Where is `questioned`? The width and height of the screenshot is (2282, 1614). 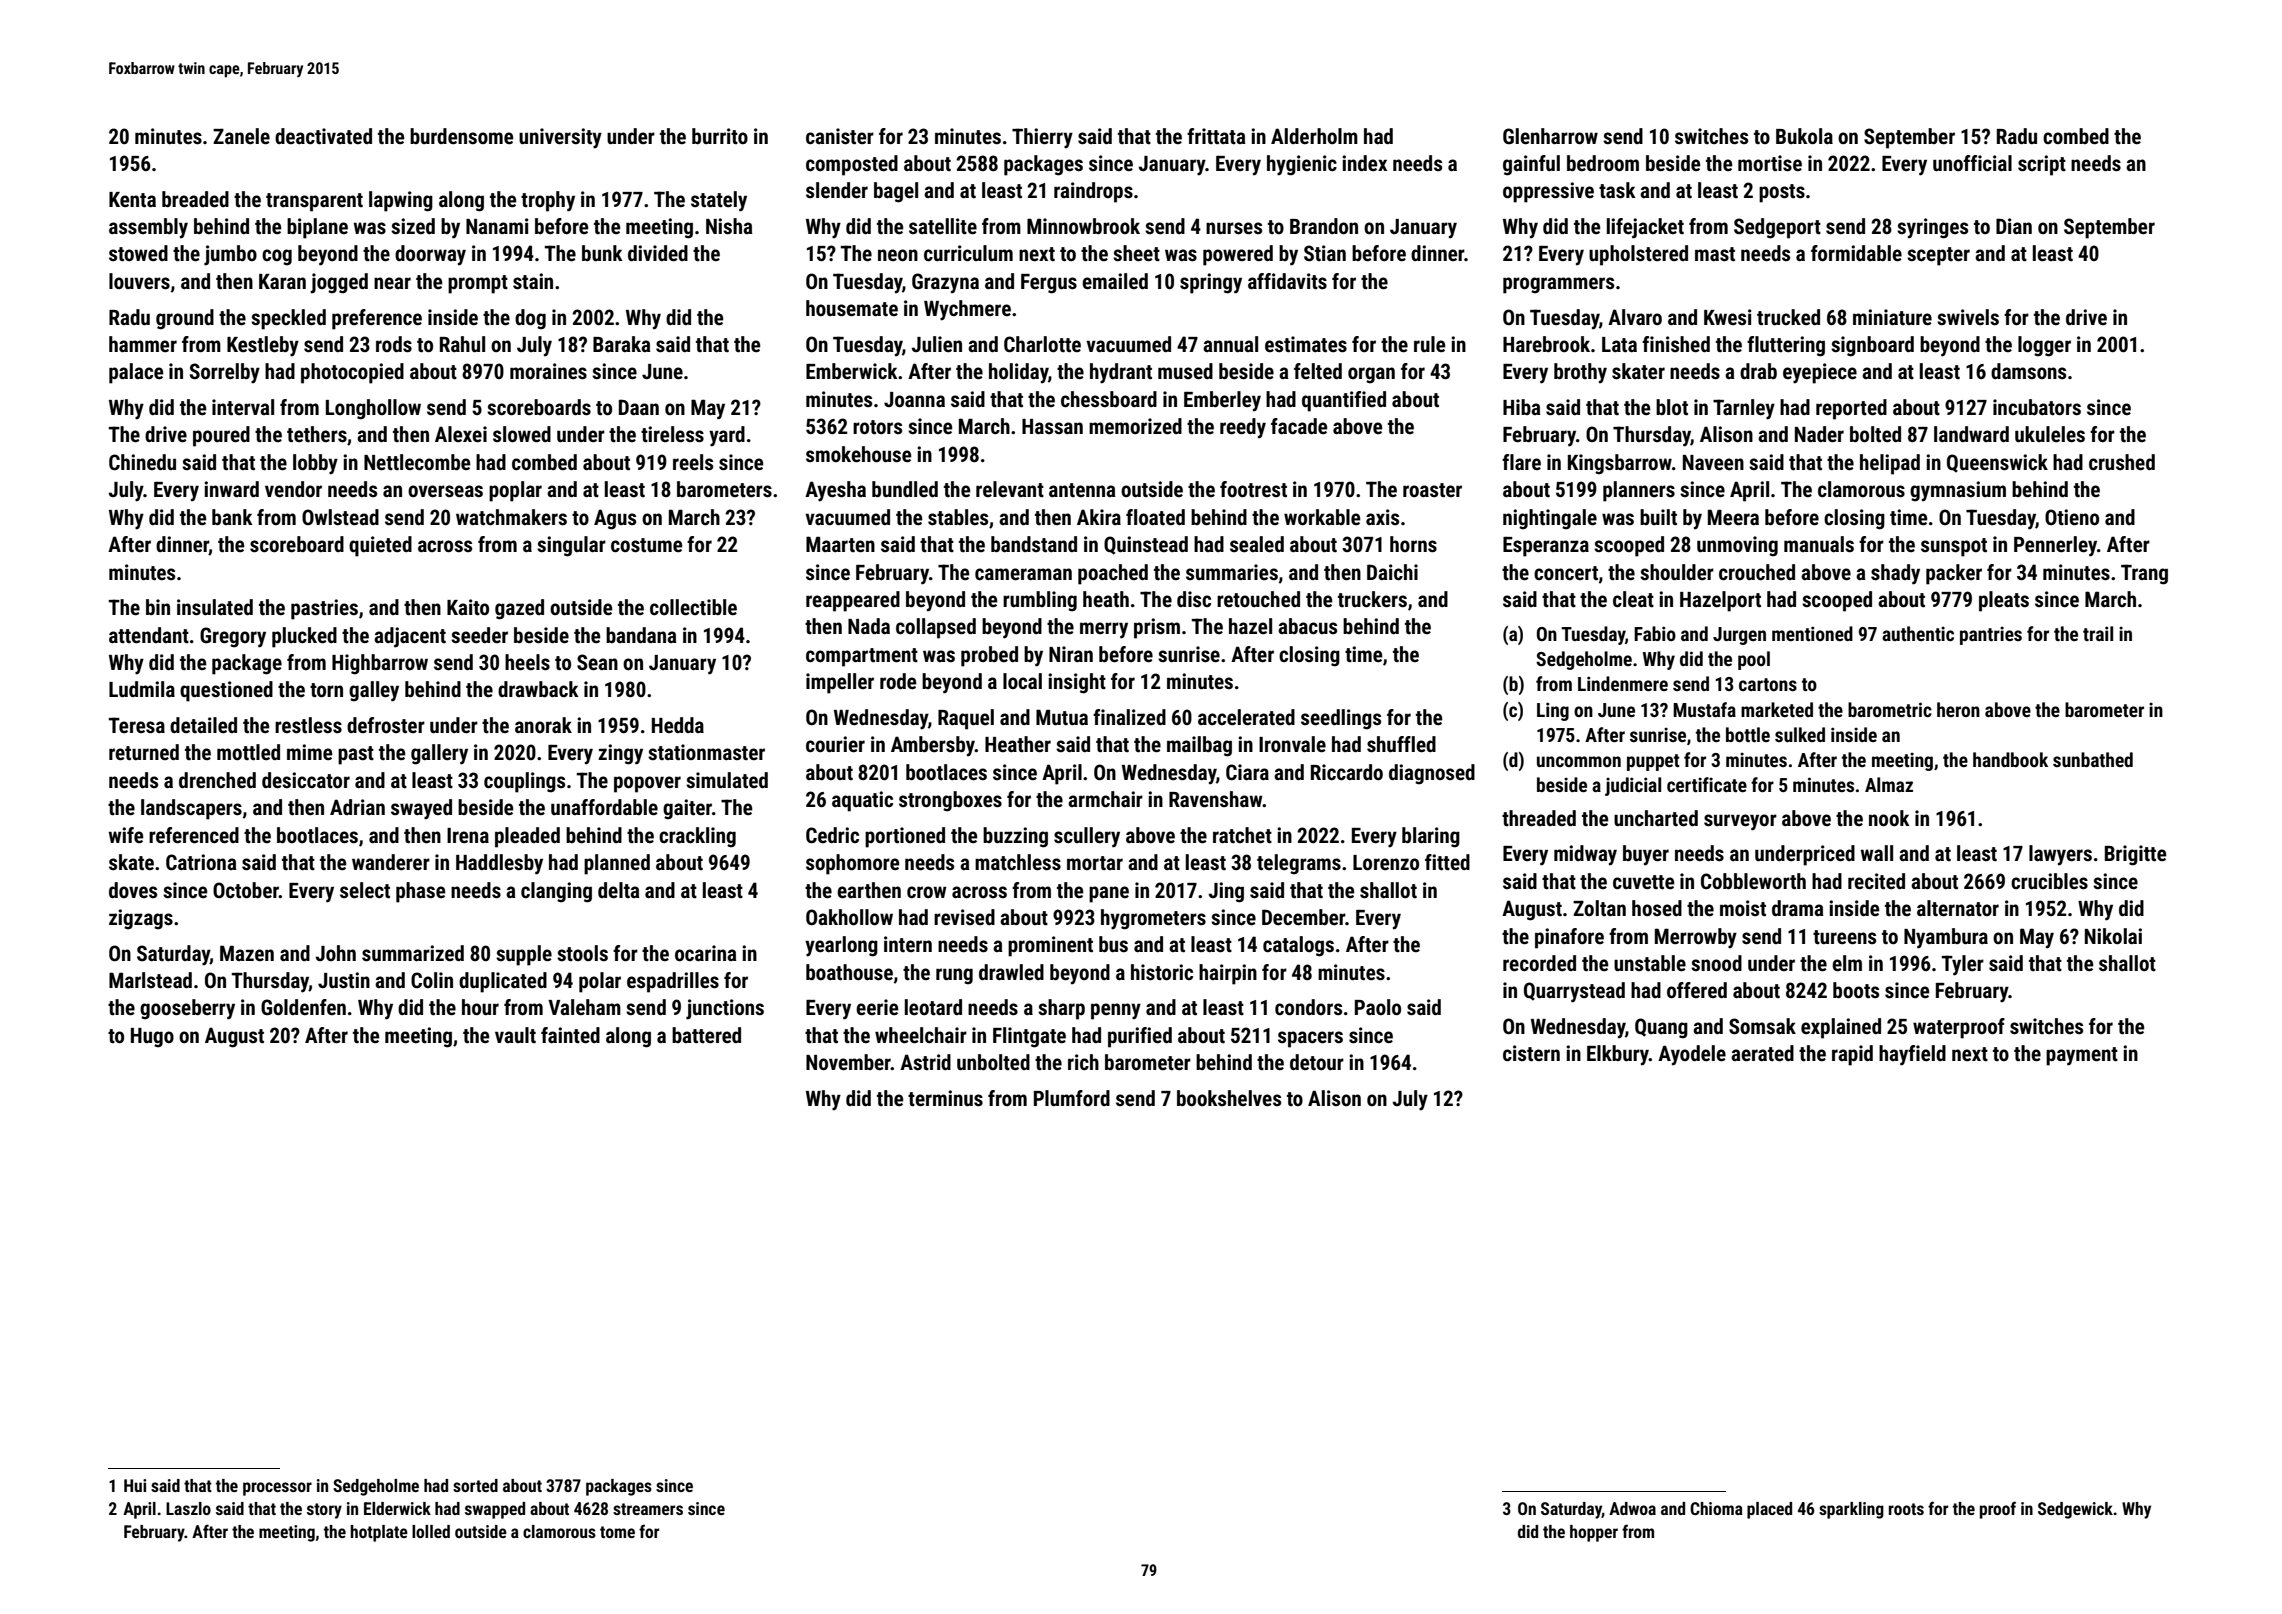
questioned is located at coordinates (226, 691).
